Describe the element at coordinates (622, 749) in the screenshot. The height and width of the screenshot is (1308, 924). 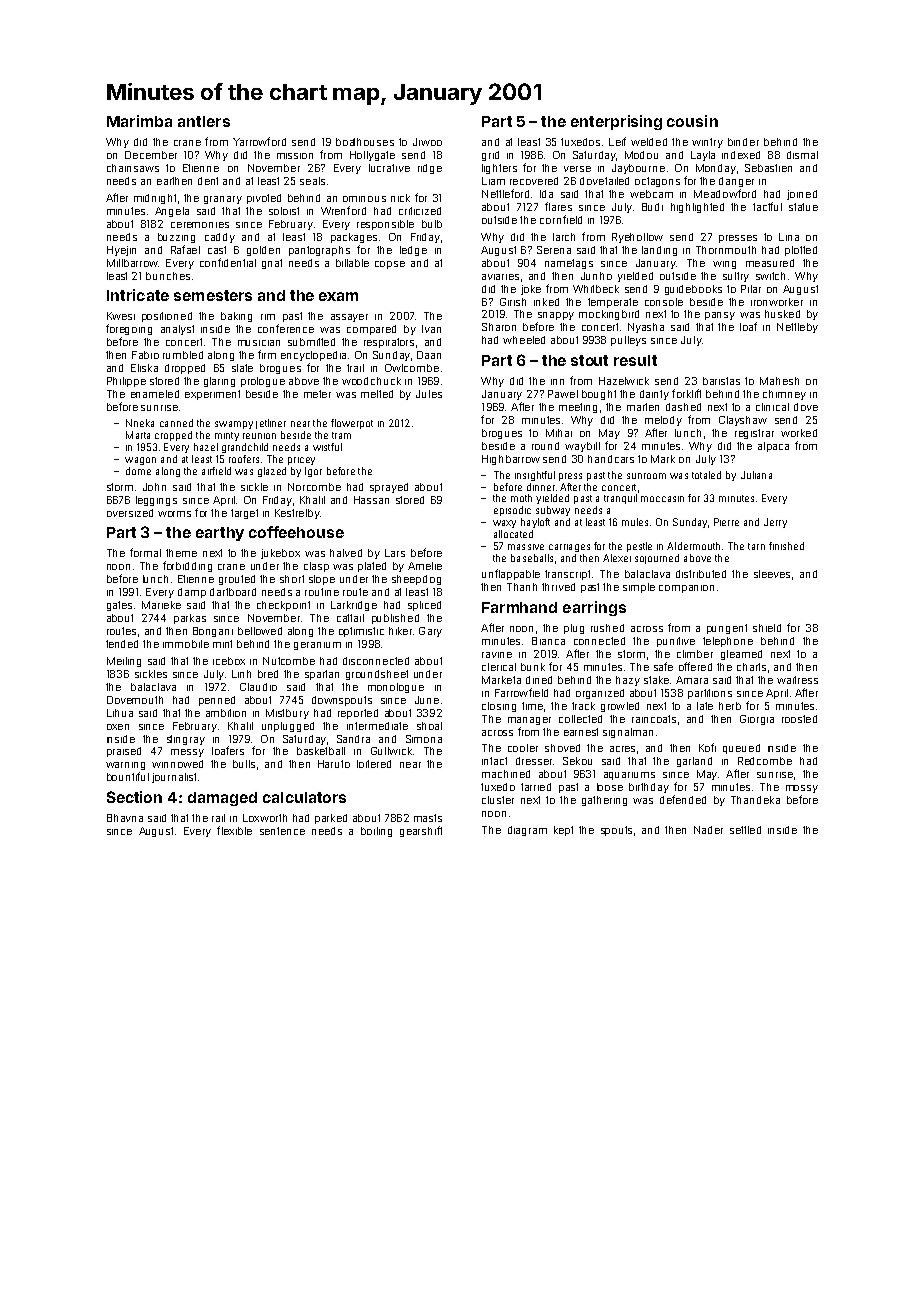
I see `acres` at that location.
